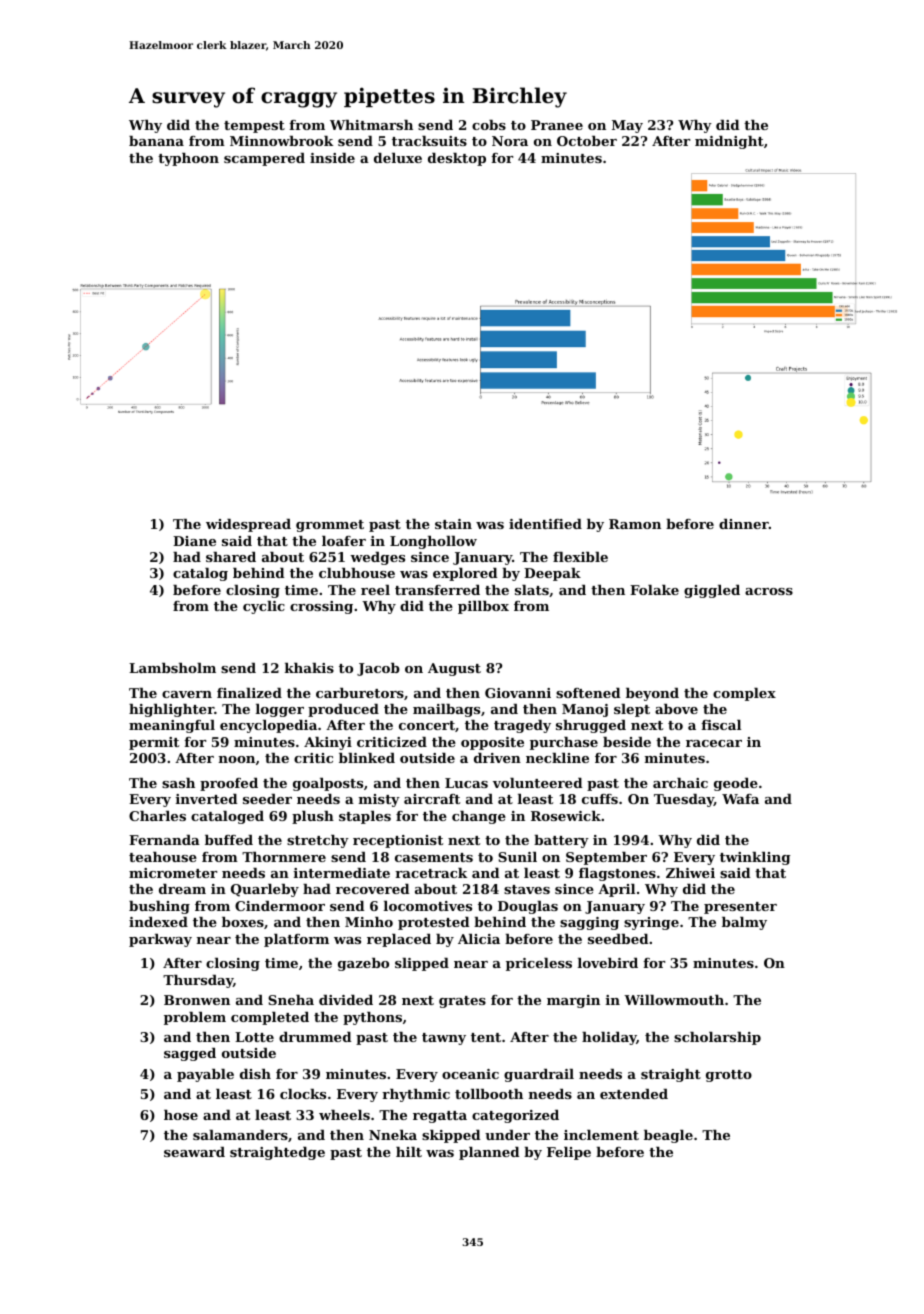 This image has width=924, height=1314. What do you see at coordinates (552, 574) in the image?
I see `Deepak` at bounding box center [552, 574].
